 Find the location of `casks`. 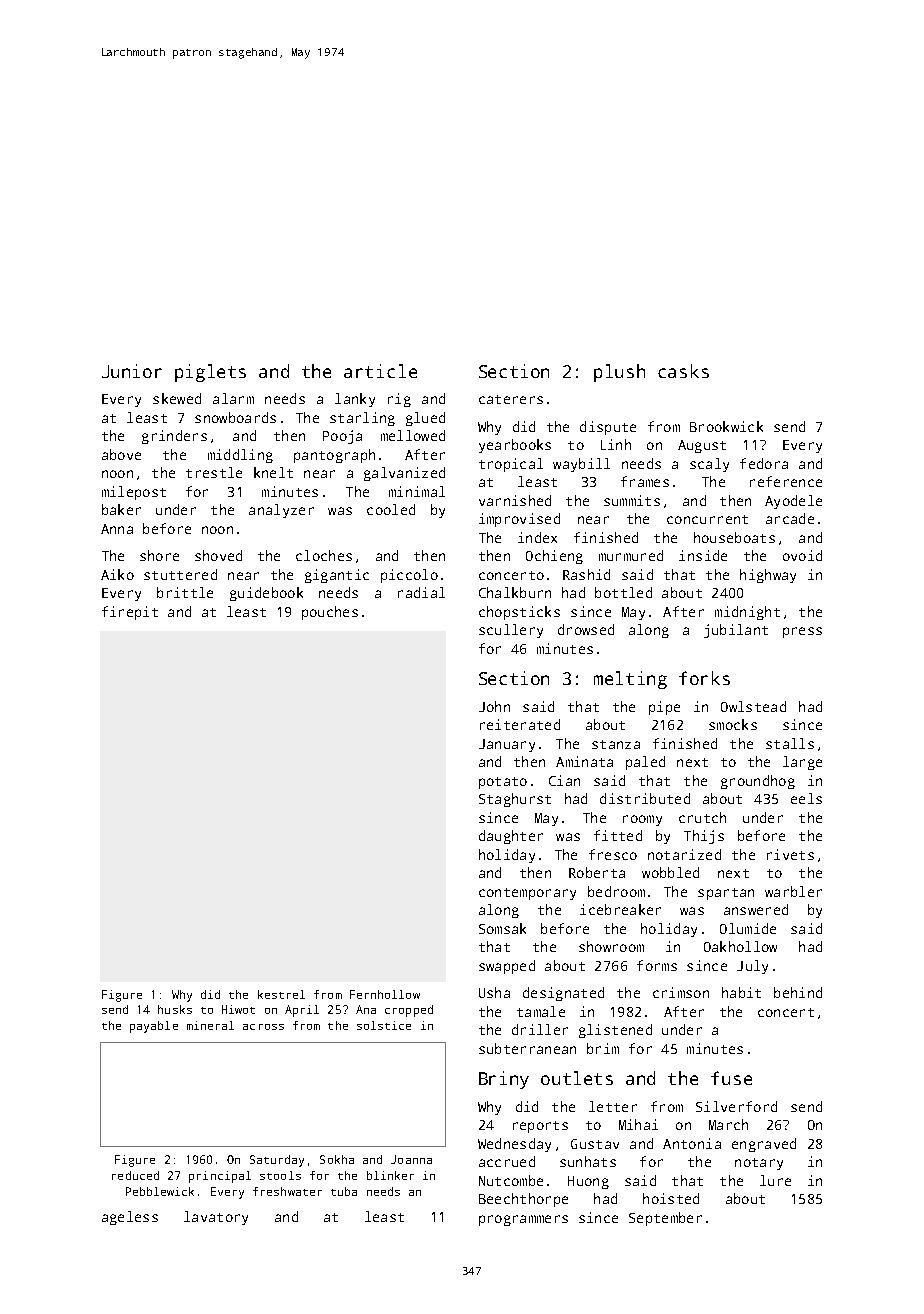

casks is located at coordinates (683, 371).
